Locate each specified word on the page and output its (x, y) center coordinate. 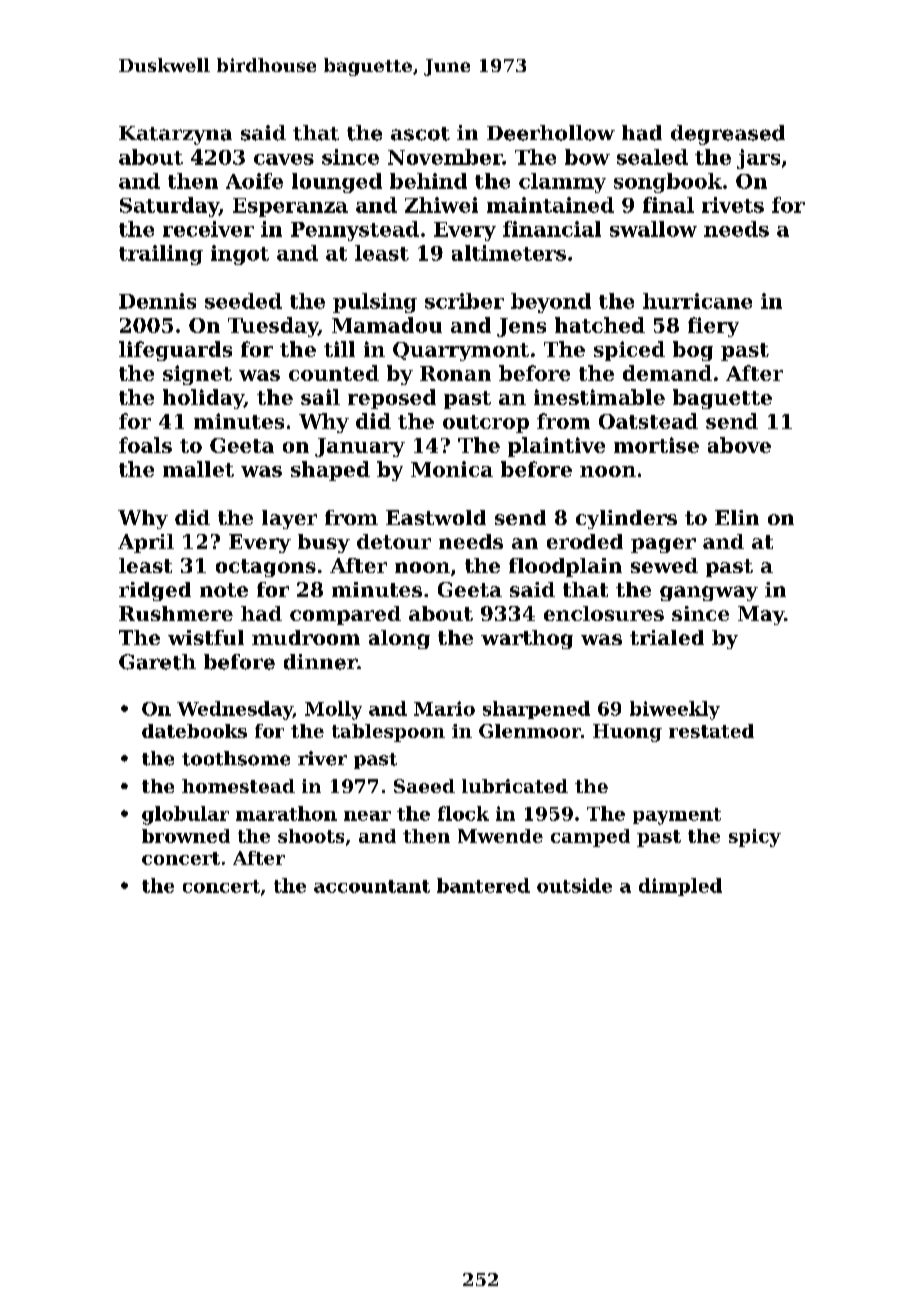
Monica (452, 469)
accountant (372, 886)
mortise (656, 445)
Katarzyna (175, 135)
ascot (420, 134)
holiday (203, 399)
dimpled (680, 887)
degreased (728, 135)
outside (574, 885)
